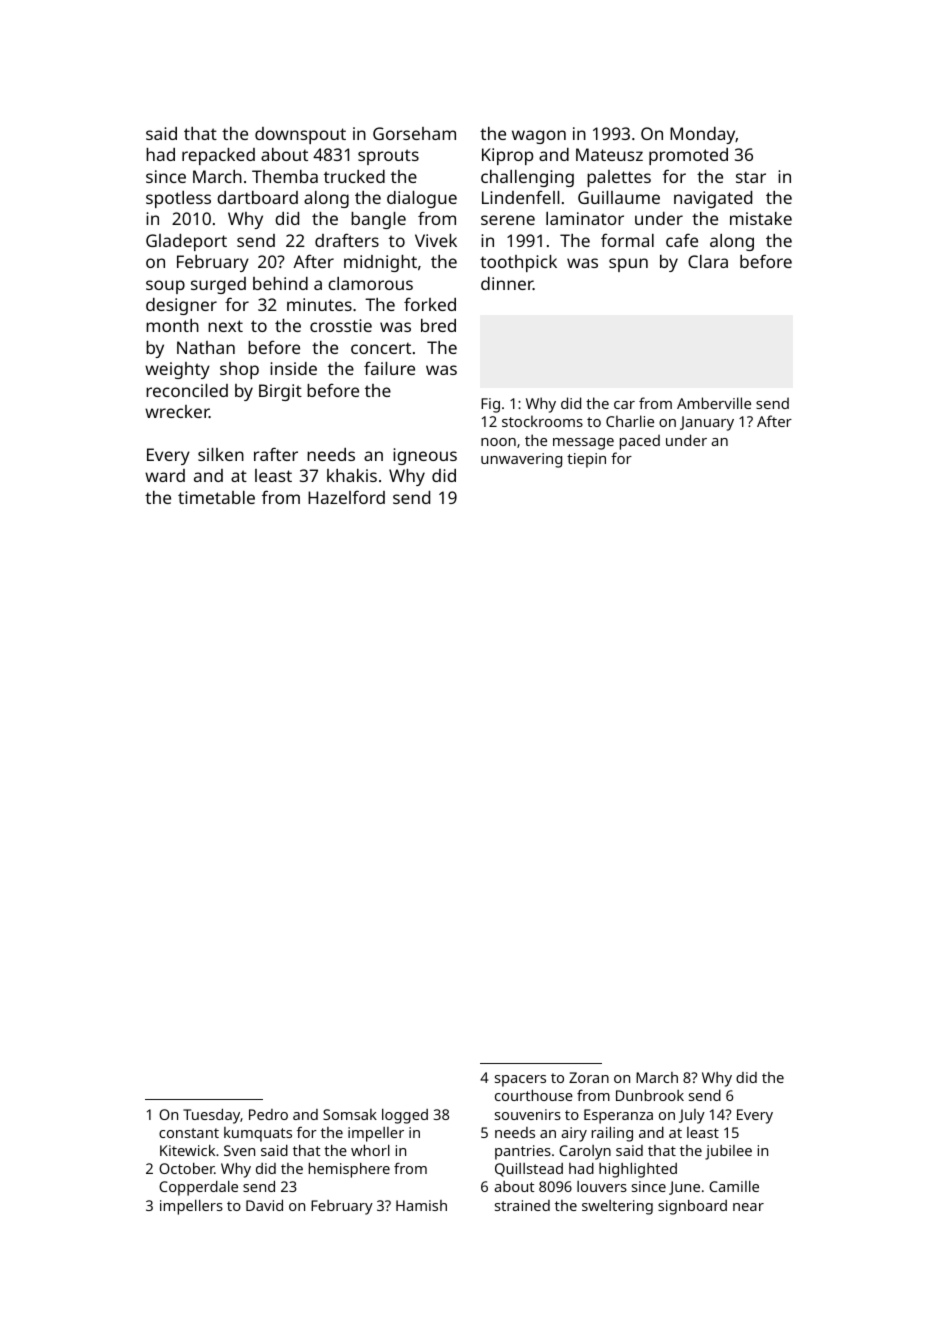 The image size is (938, 1333). What do you see at coordinates (707, 423) in the document?
I see `January` at bounding box center [707, 423].
